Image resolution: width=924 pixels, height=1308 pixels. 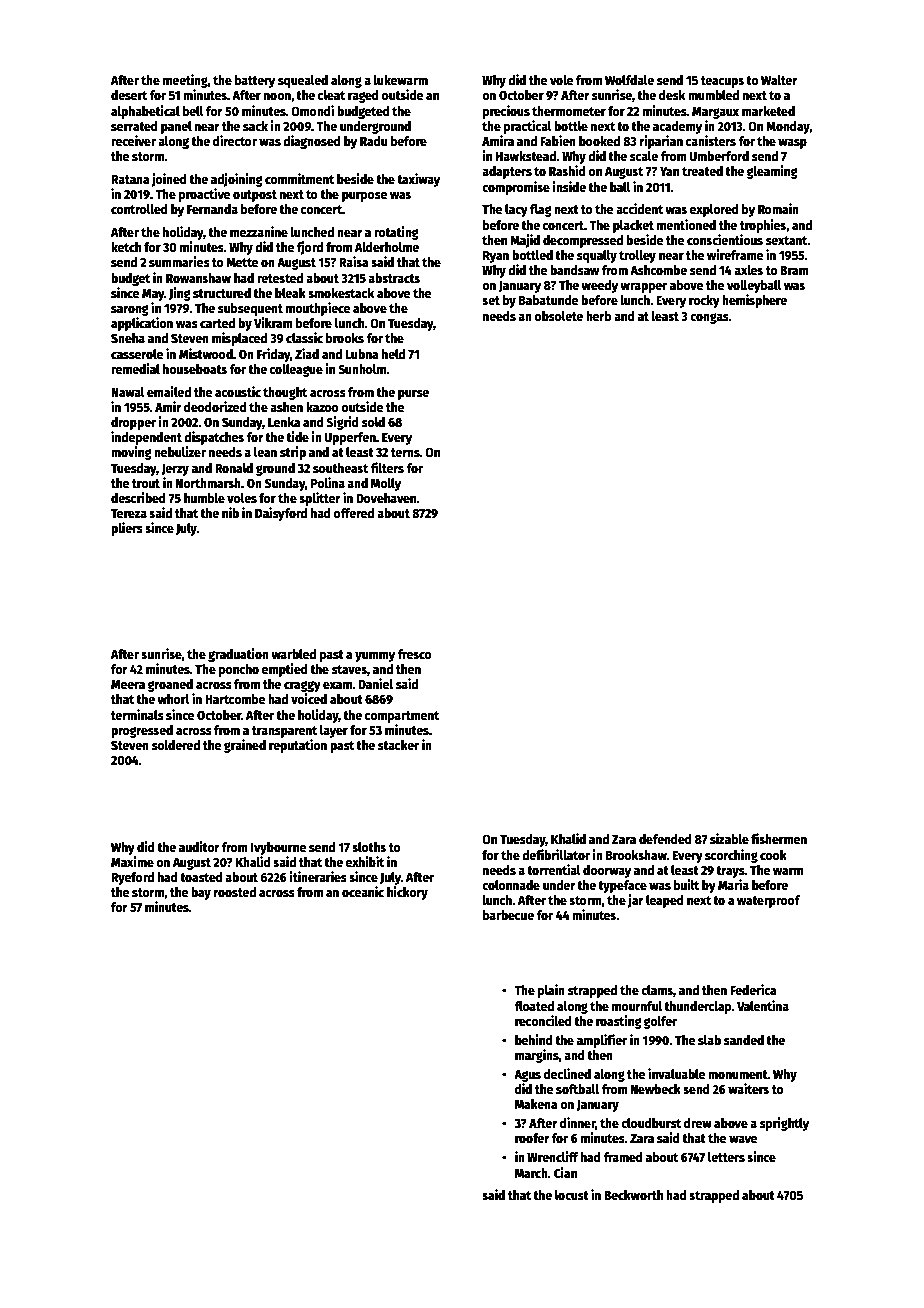 What do you see at coordinates (414, 654) in the screenshot?
I see `fresco` at bounding box center [414, 654].
